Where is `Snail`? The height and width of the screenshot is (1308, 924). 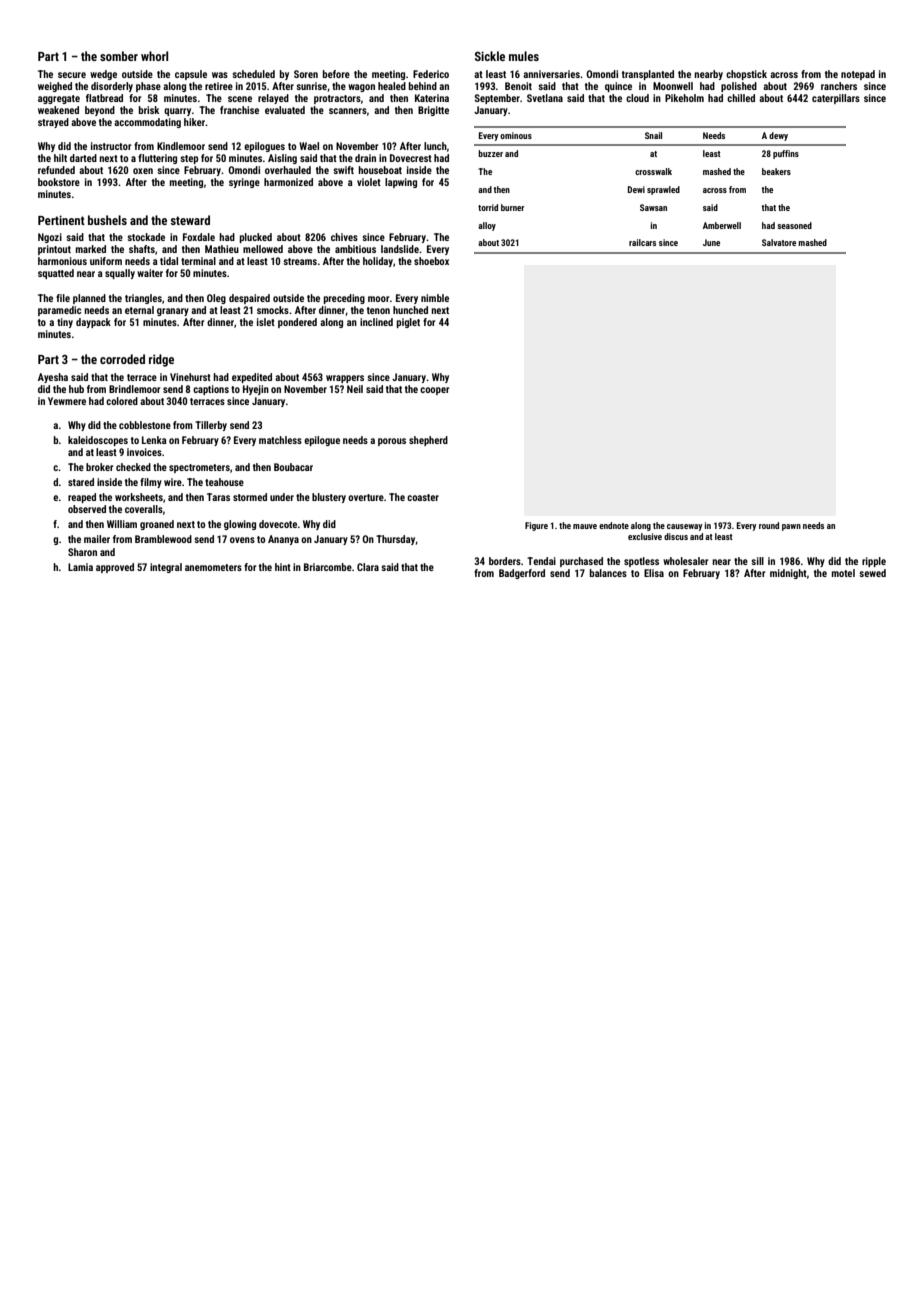
Snail is located at coordinates (653, 135).
